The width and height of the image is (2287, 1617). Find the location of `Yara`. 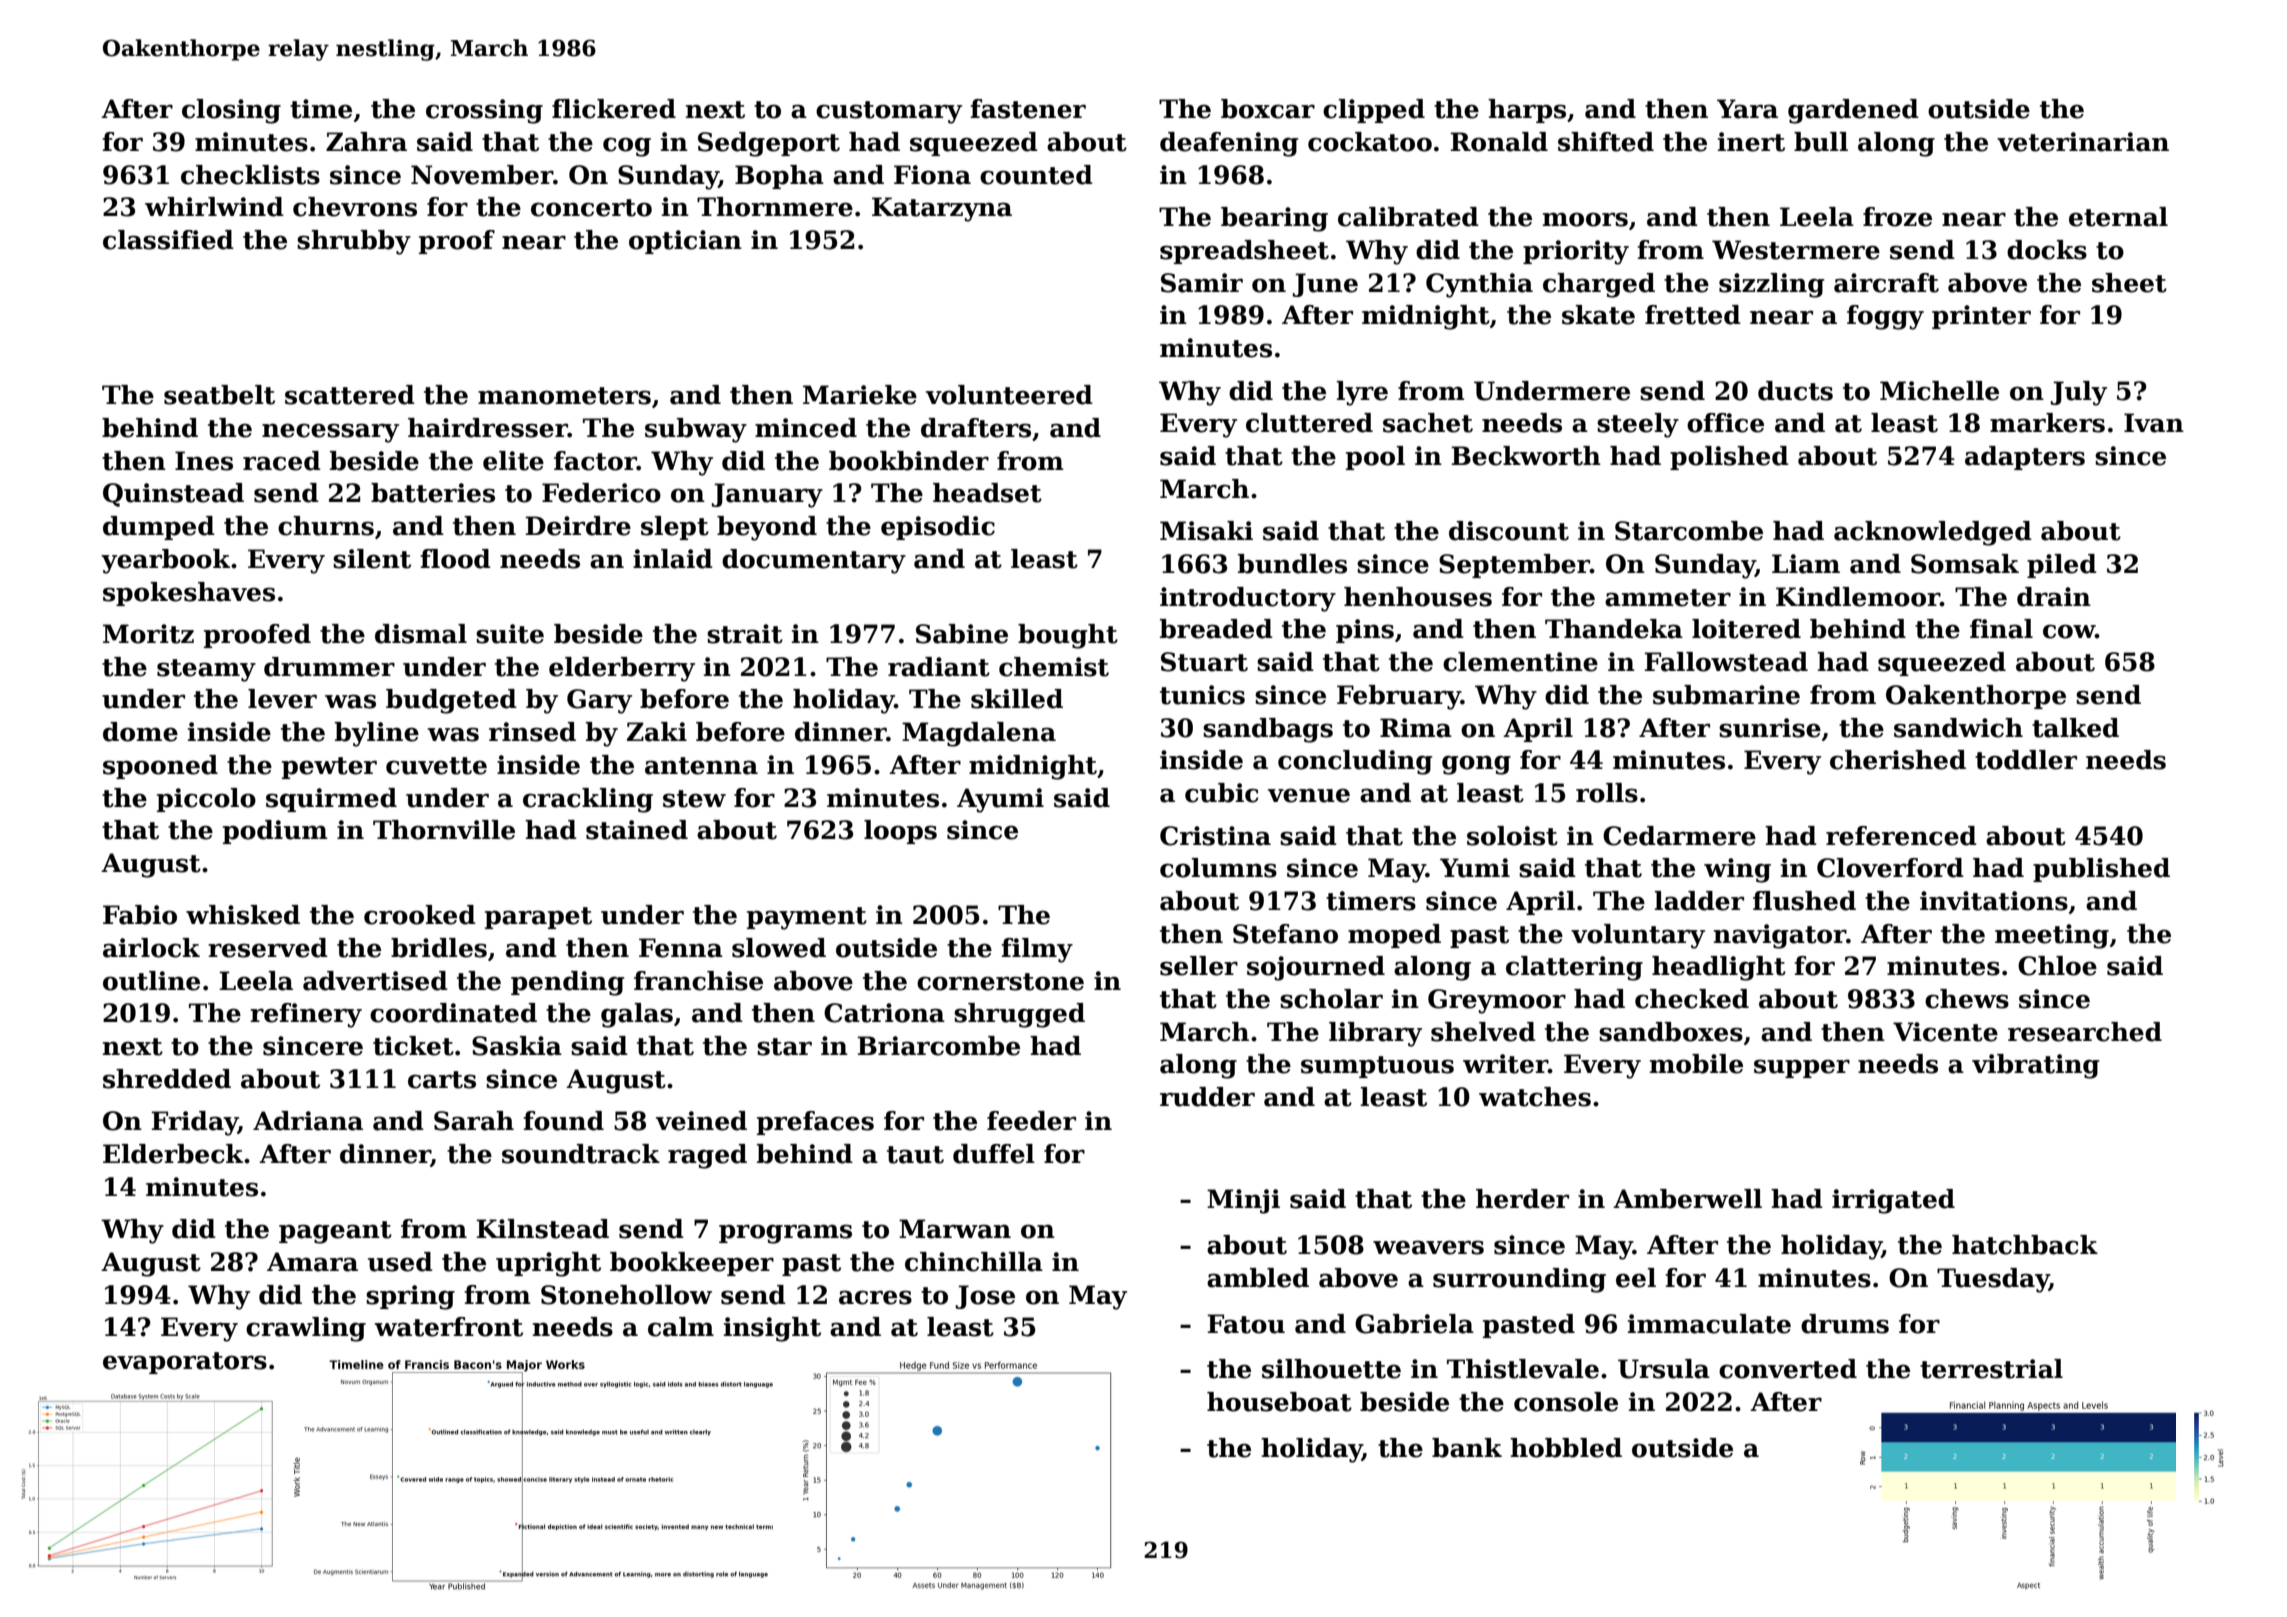

Yara is located at coordinates (1747, 109).
